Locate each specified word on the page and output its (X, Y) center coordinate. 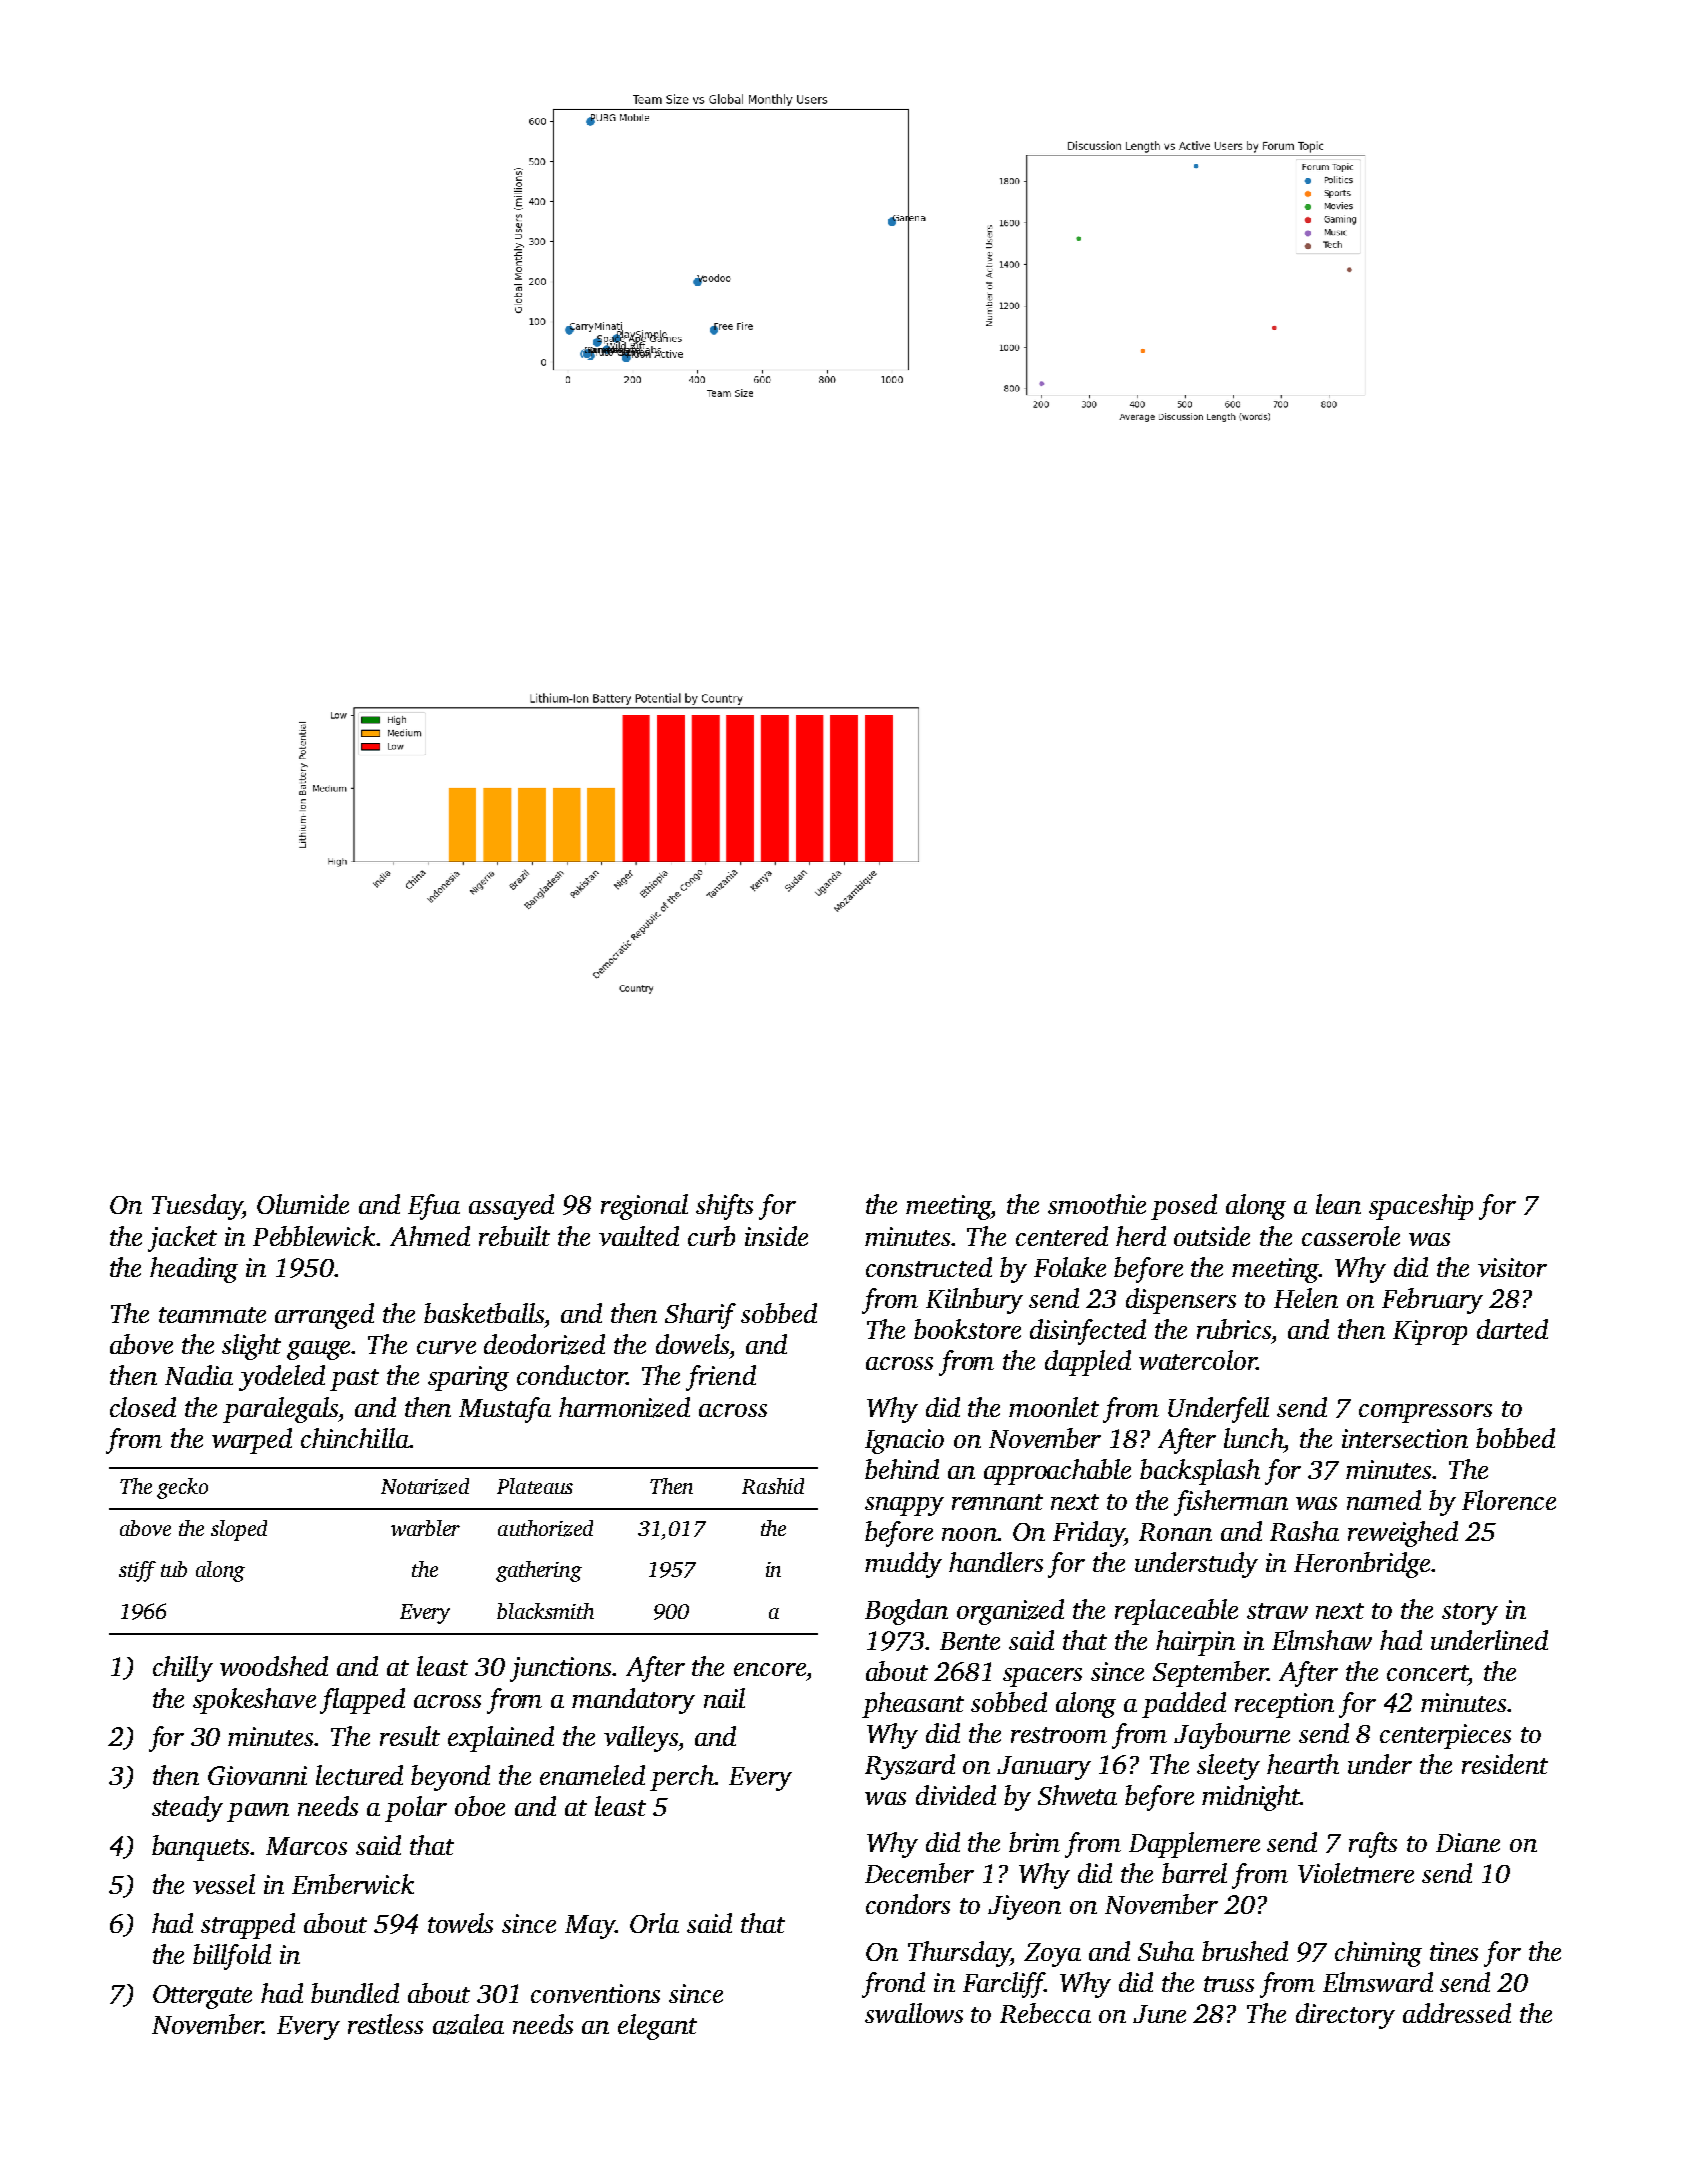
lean (1338, 1204)
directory (1345, 2016)
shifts (724, 1207)
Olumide (303, 1204)
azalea (468, 2024)
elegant (657, 2027)
